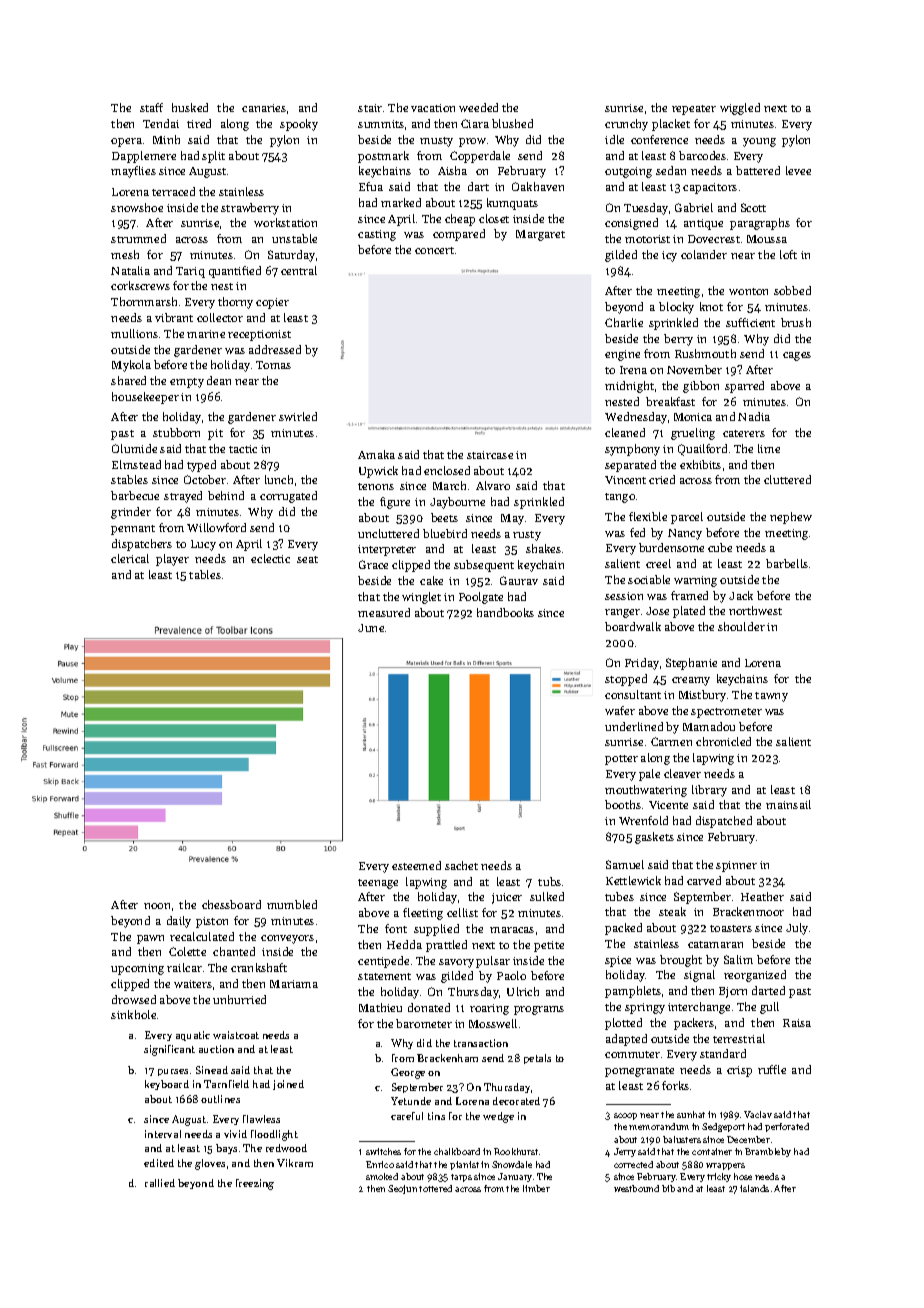 This image has height=1308, width=924. What do you see at coordinates (505, 612) in the image?
I see `handbooks` at bounding box center [505, 612].
